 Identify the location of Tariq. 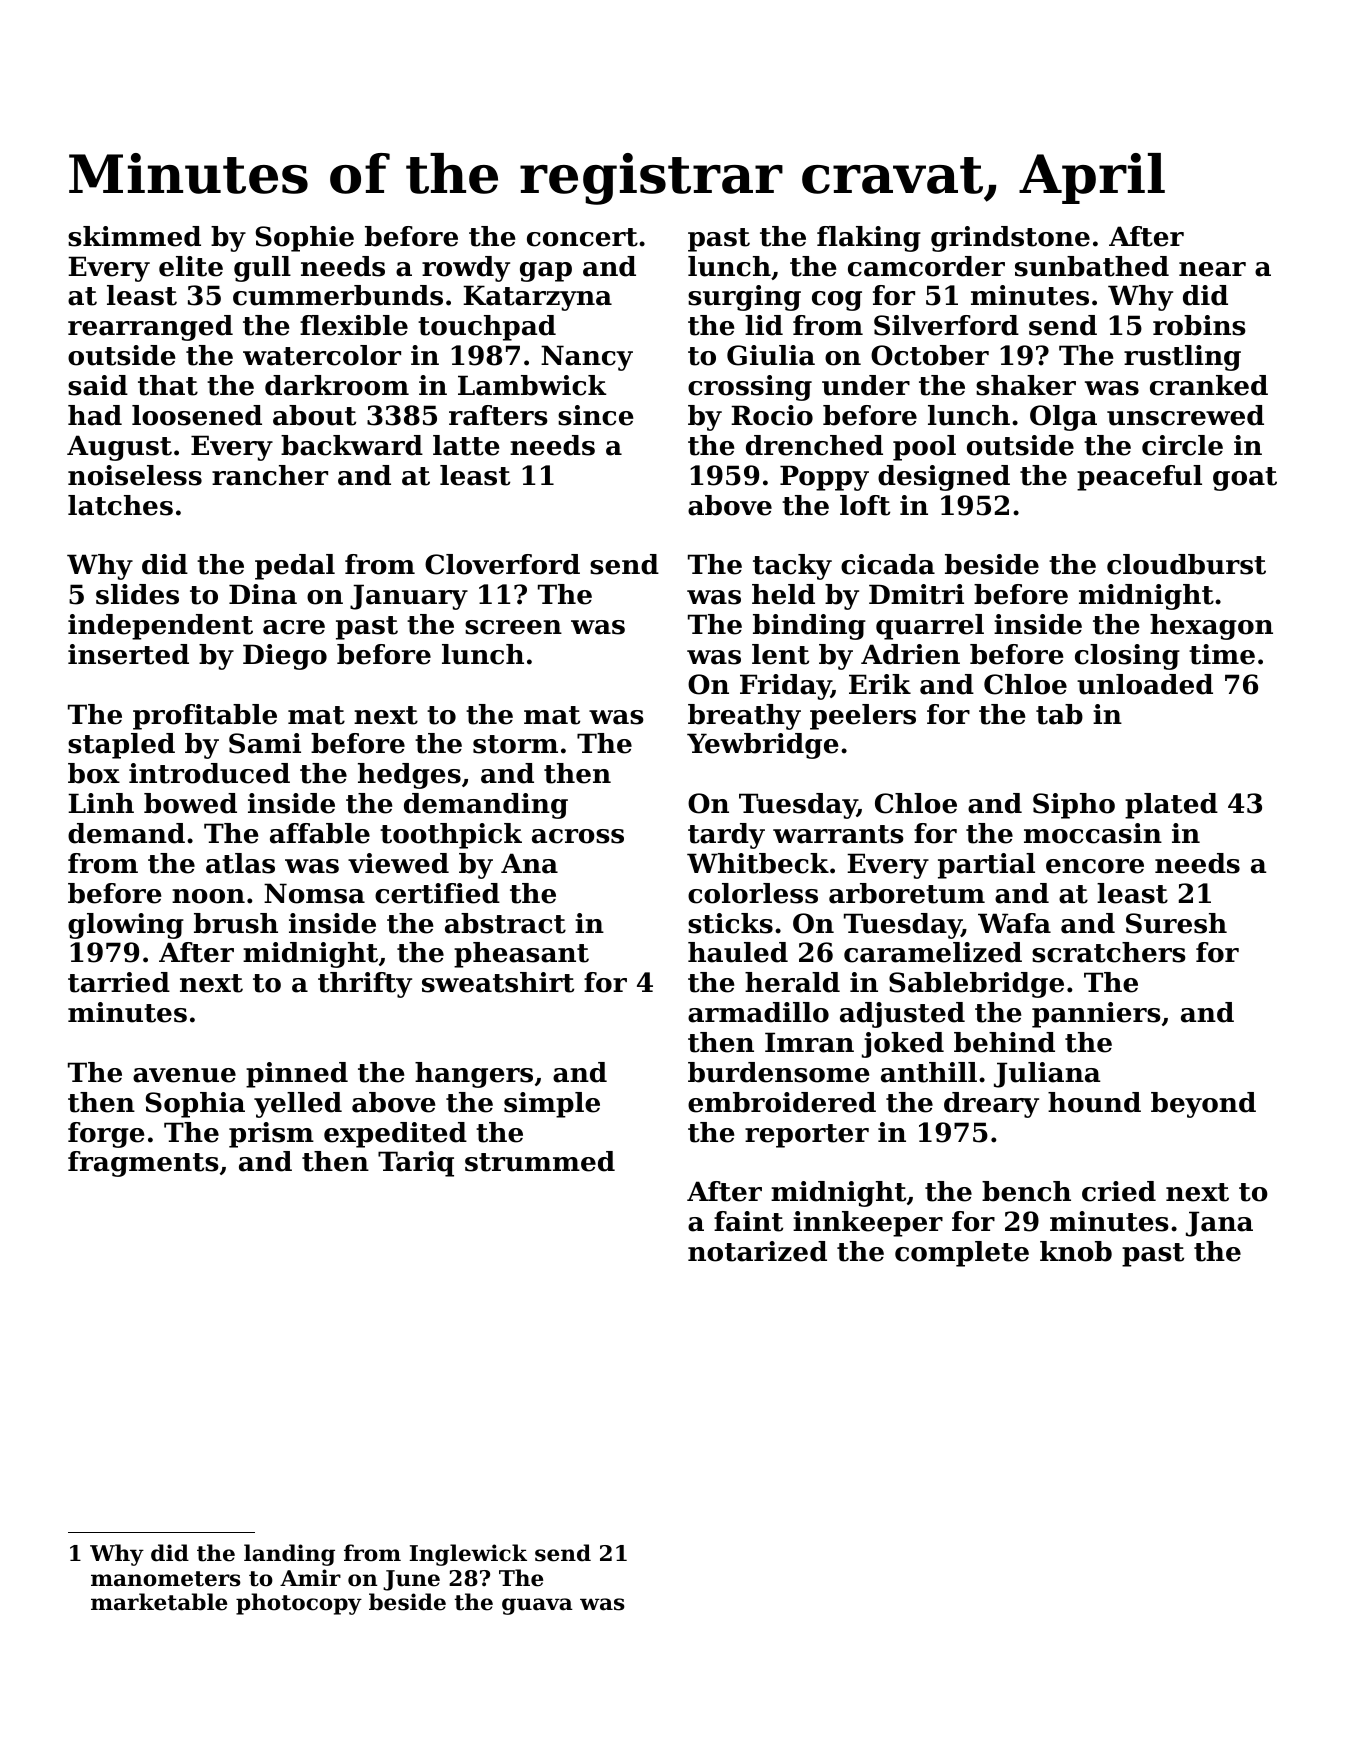
(416, 1164).
